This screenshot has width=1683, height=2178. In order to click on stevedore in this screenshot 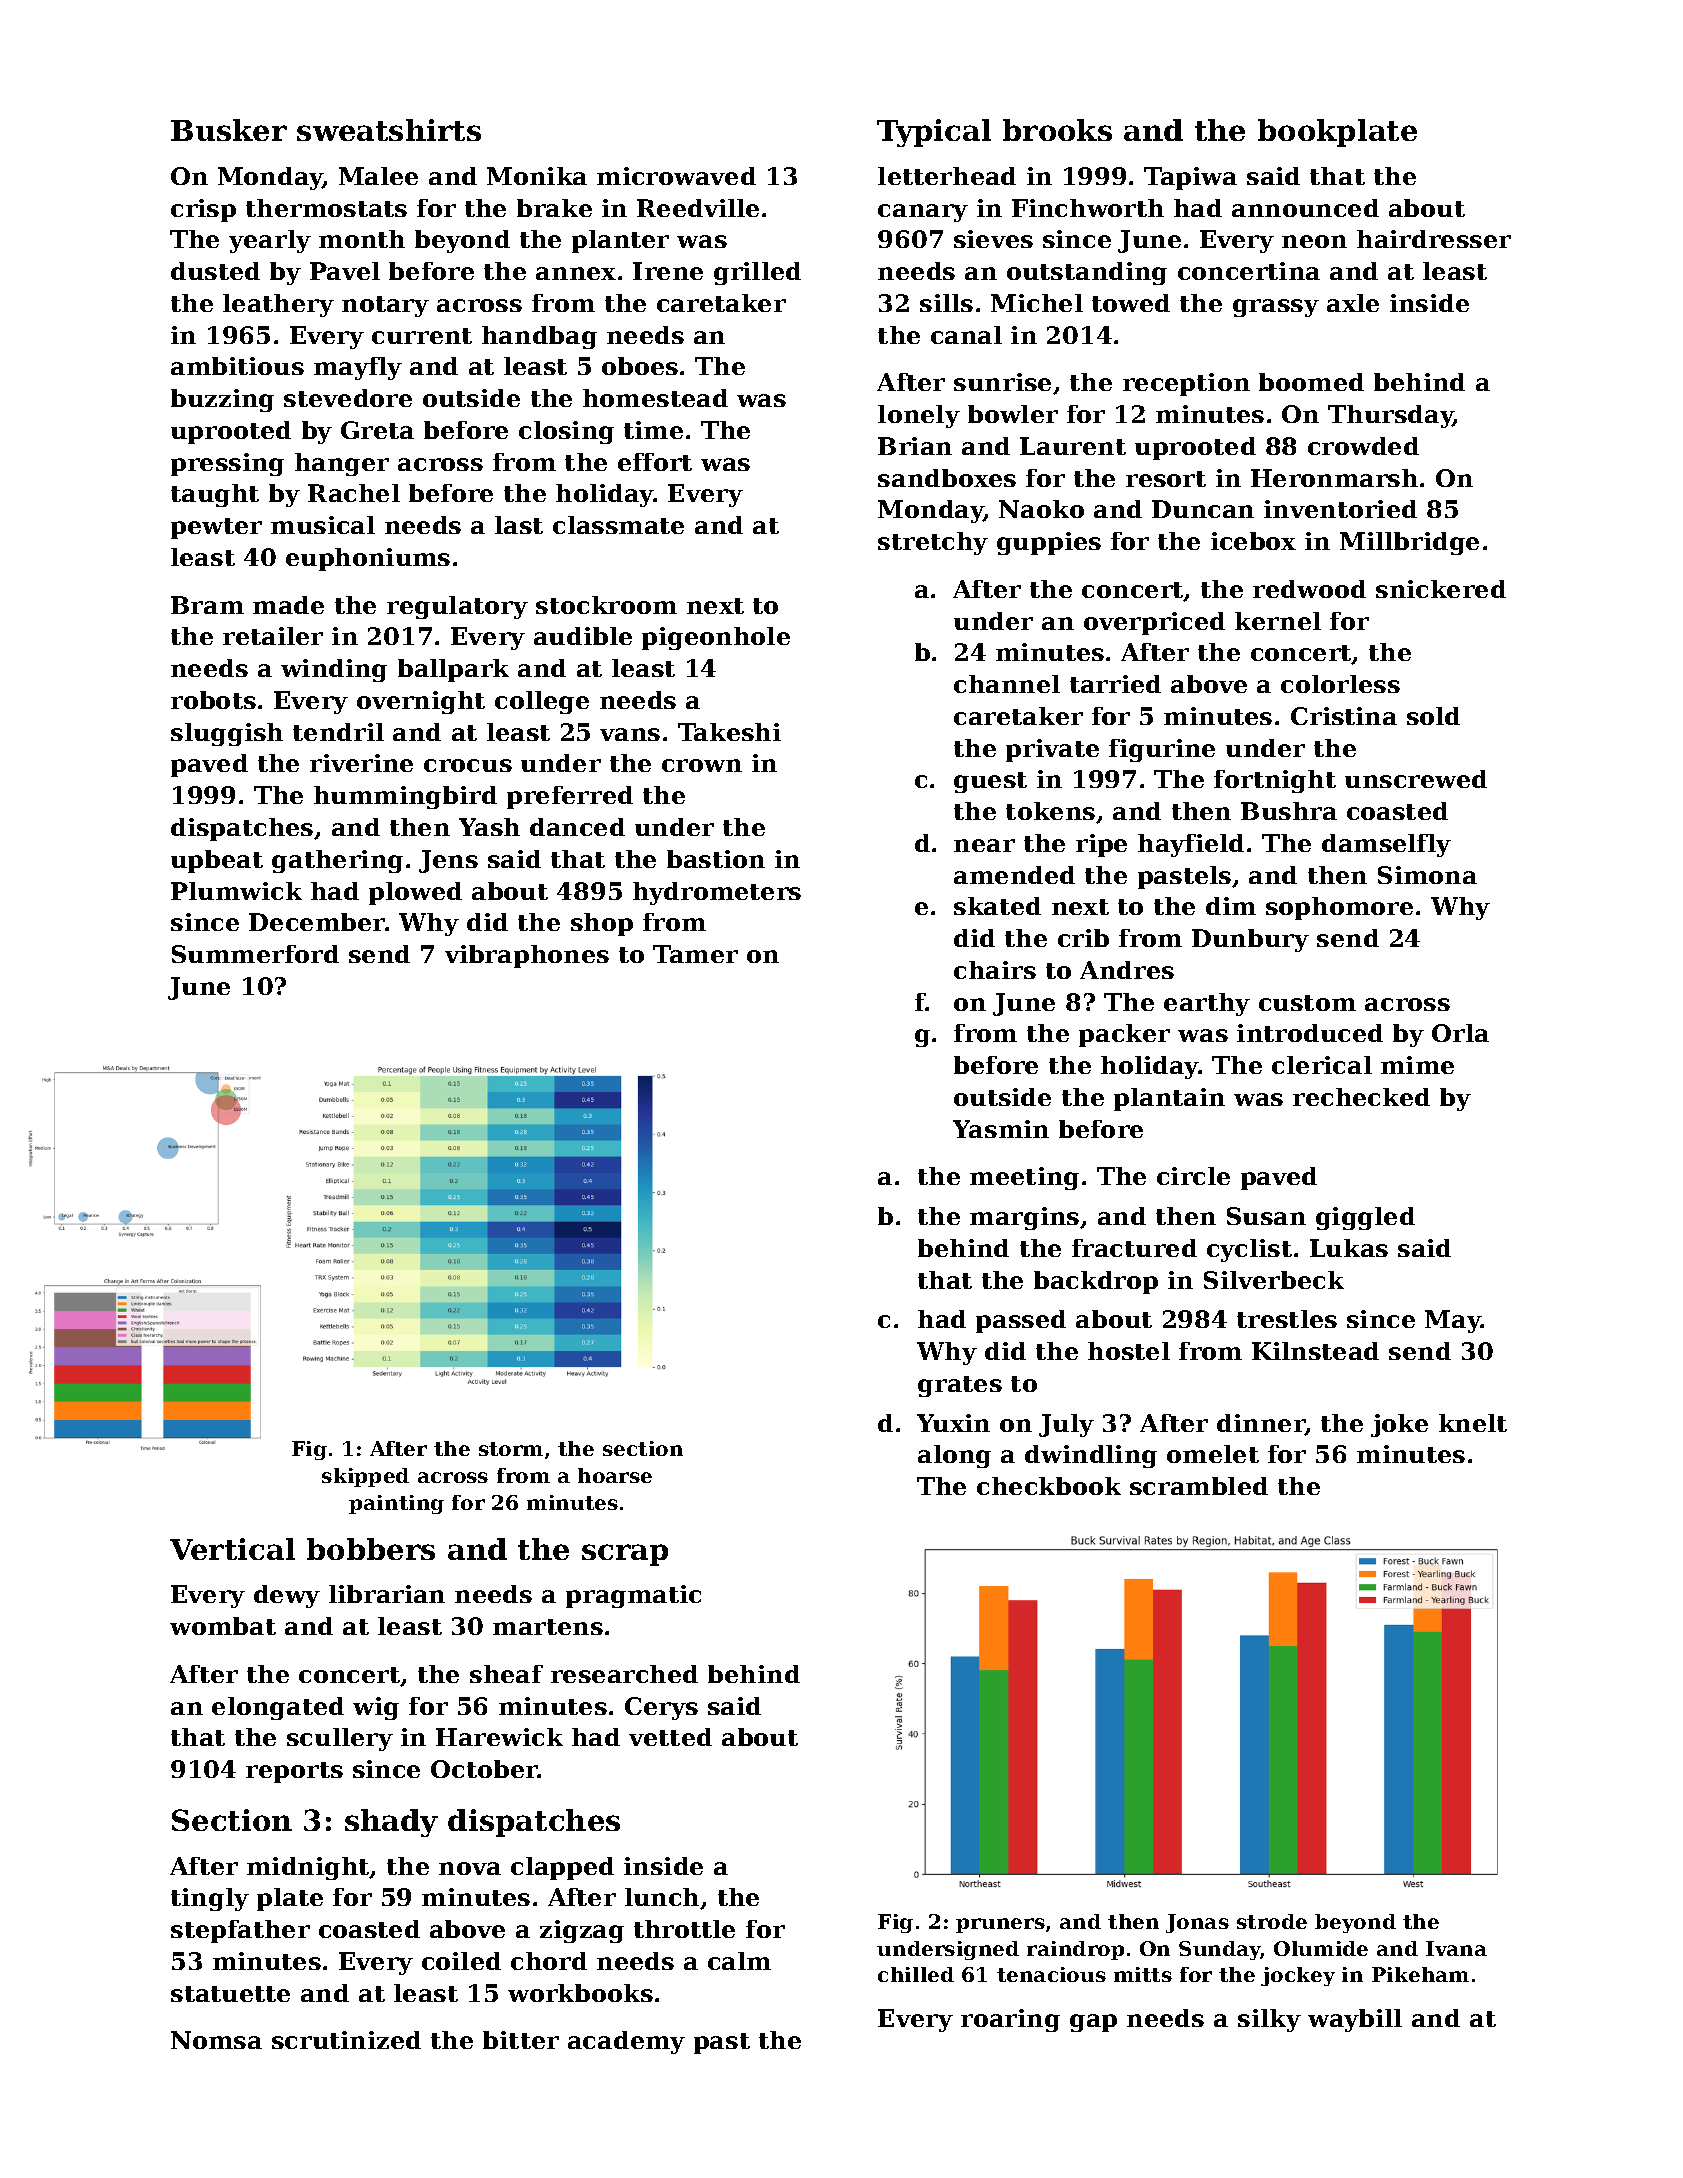, I will do `click(348, 398)`.
